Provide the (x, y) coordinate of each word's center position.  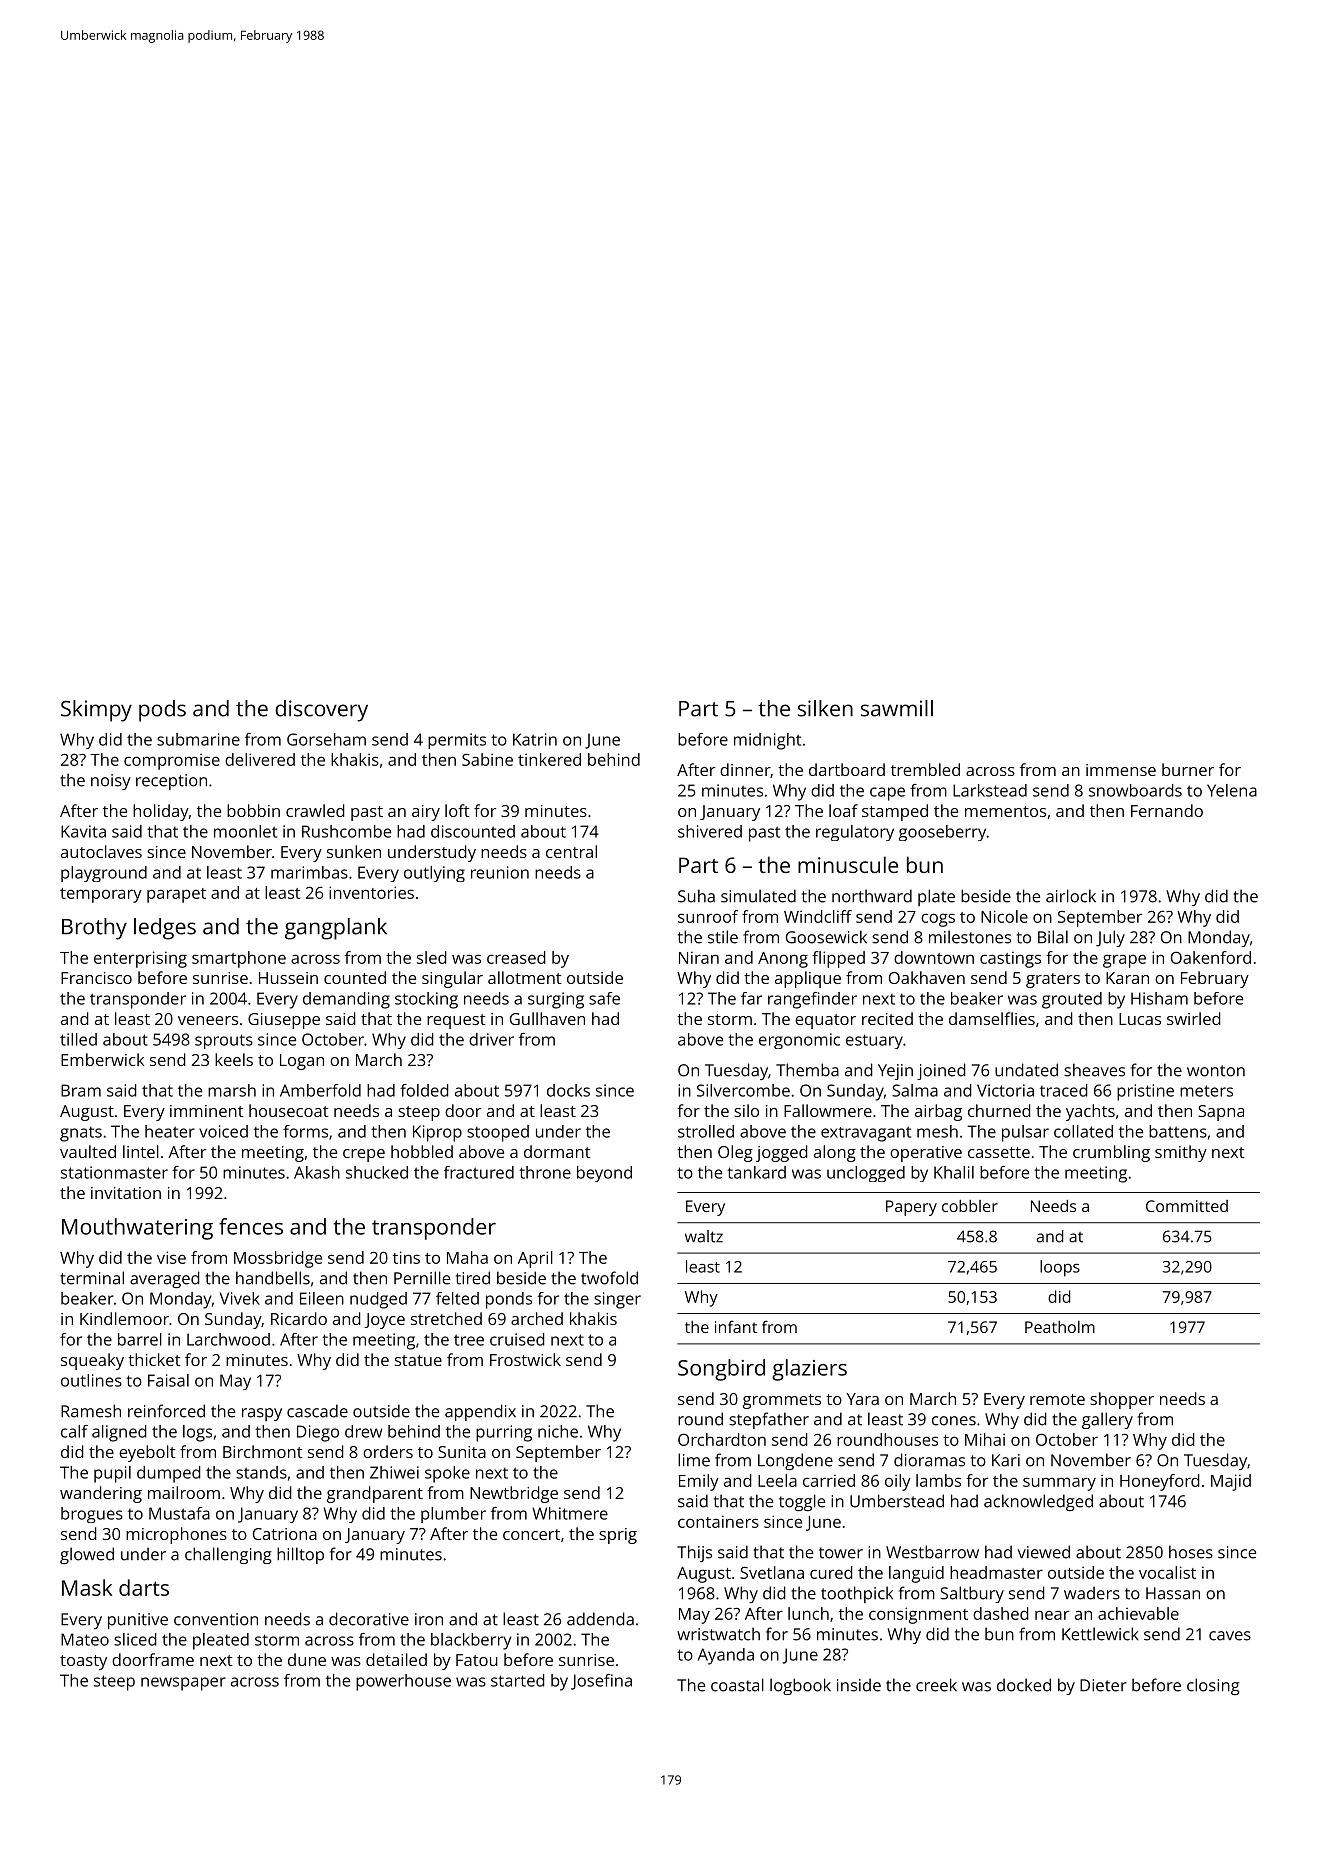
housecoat (289, 1110)
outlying (434, 874)
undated (1026, 1070)
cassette (999, 1152)
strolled (706, 1131)
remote (1057, 1399)
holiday (161, 812)
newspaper (183, 1684)
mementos (1005, 811)
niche (558, 1431)
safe (604, 998)
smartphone (239, 959)
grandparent (375, 1494)
